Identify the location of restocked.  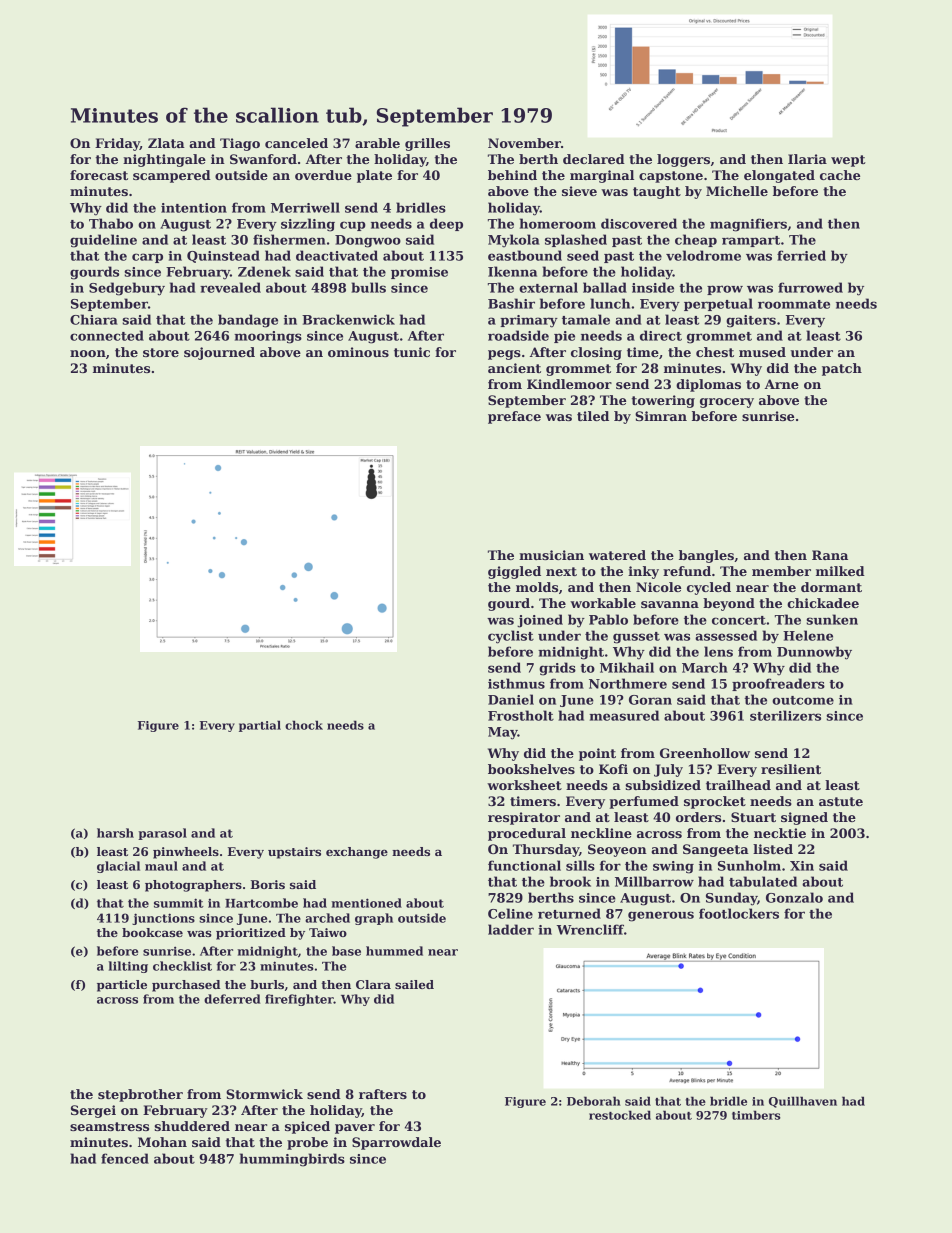
(620, 1115).
